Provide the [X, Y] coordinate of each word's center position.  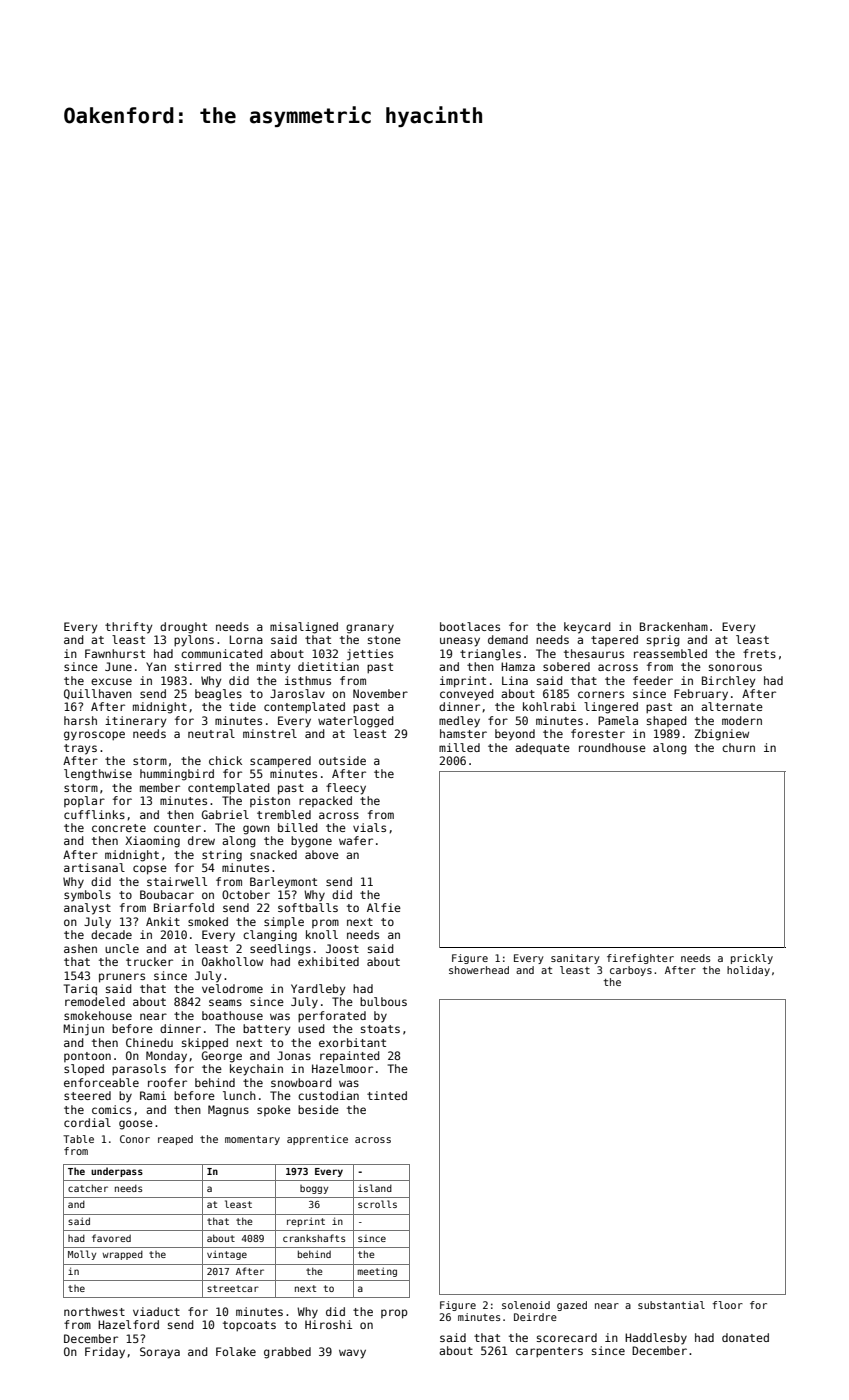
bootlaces [470, 626]
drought [183, 628]
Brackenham [674, 626]
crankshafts [314, 1238]
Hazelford [128, 1324]
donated [745, 1337]
